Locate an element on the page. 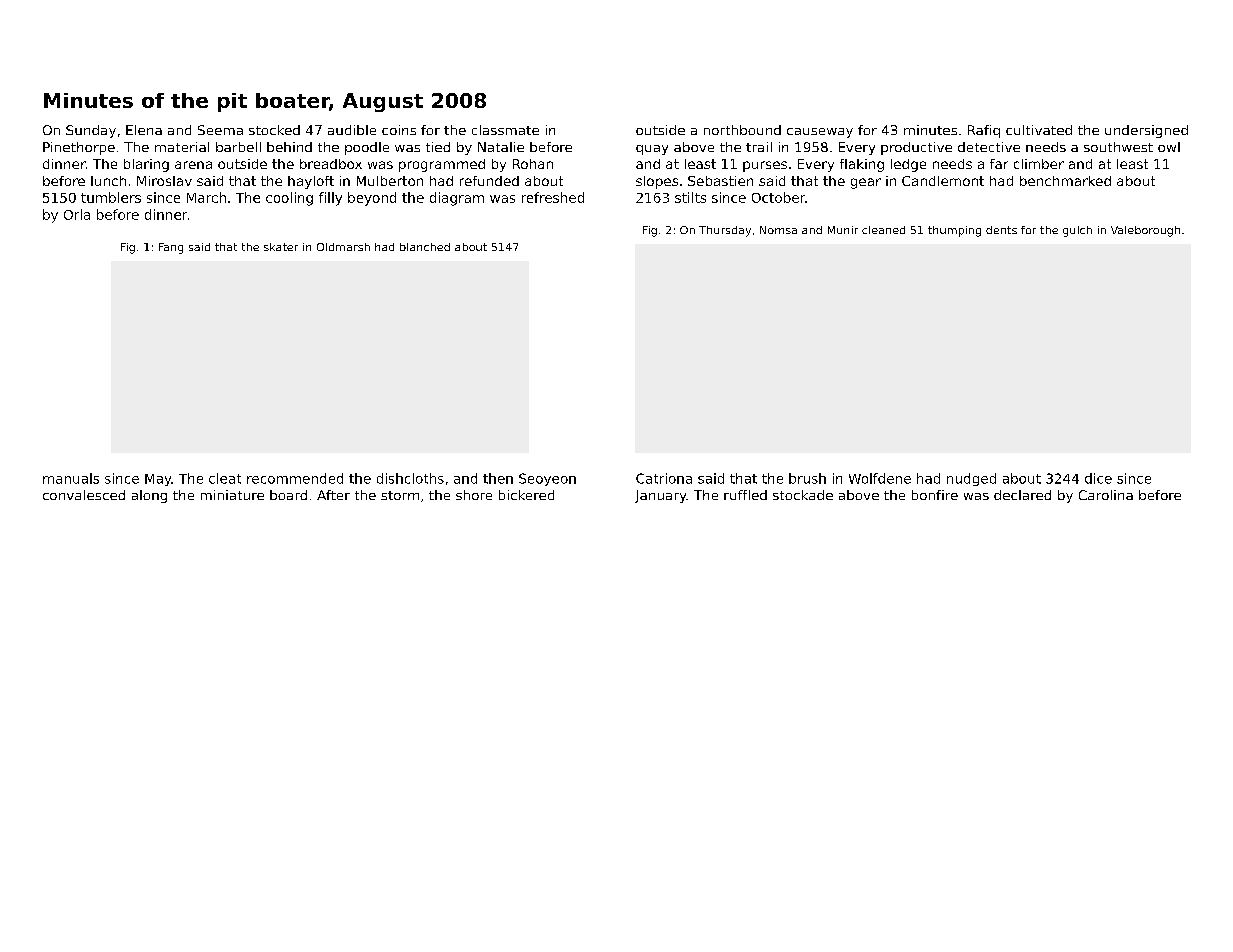 This image has width=1233, height=952. classmate is located at coordinates (505, 130).
